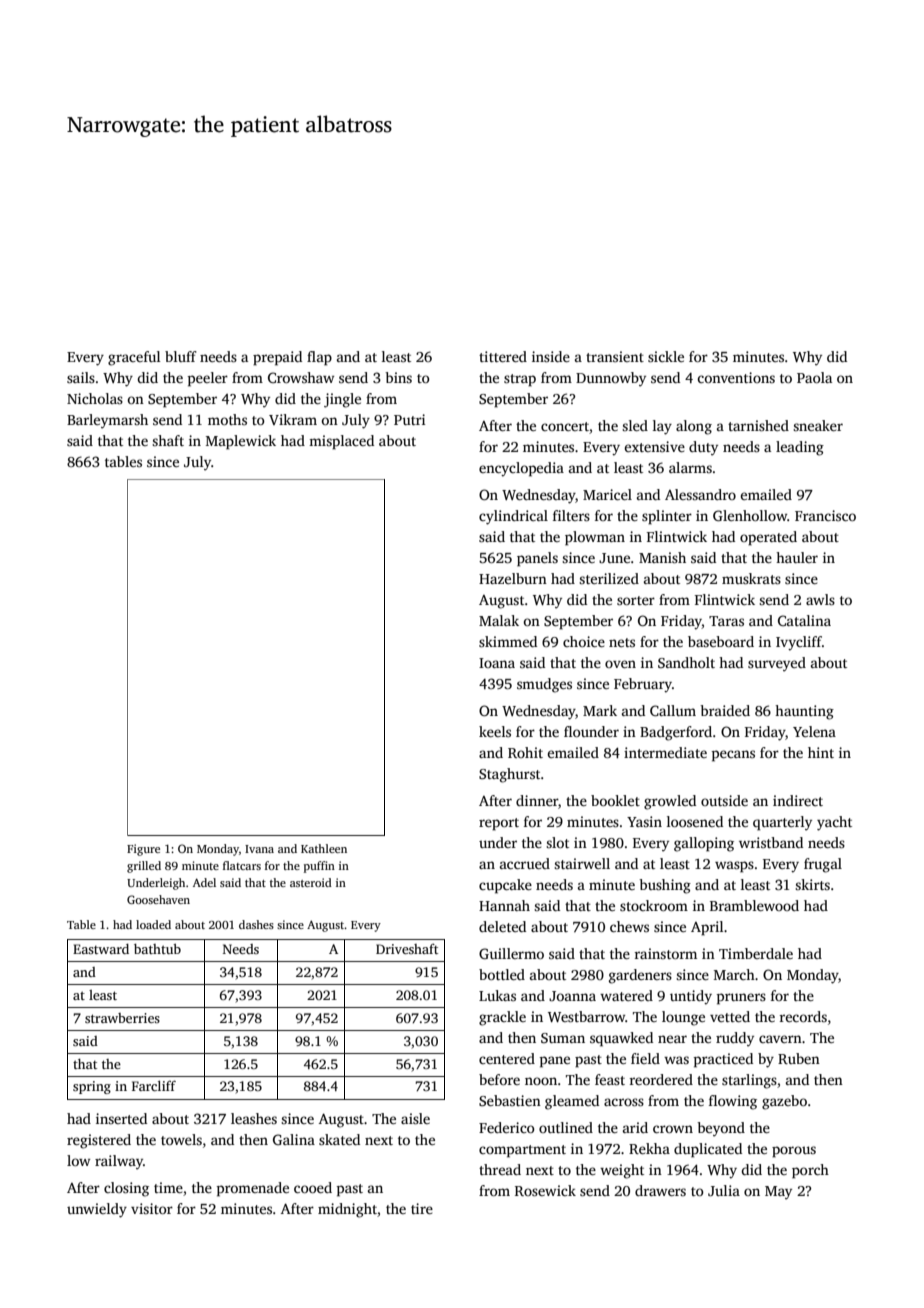 The width and height of the screenshot is (924, 1308). Describe the element at coordinates (572, 996) in the screenshot. I see `Joanna` at that location.
